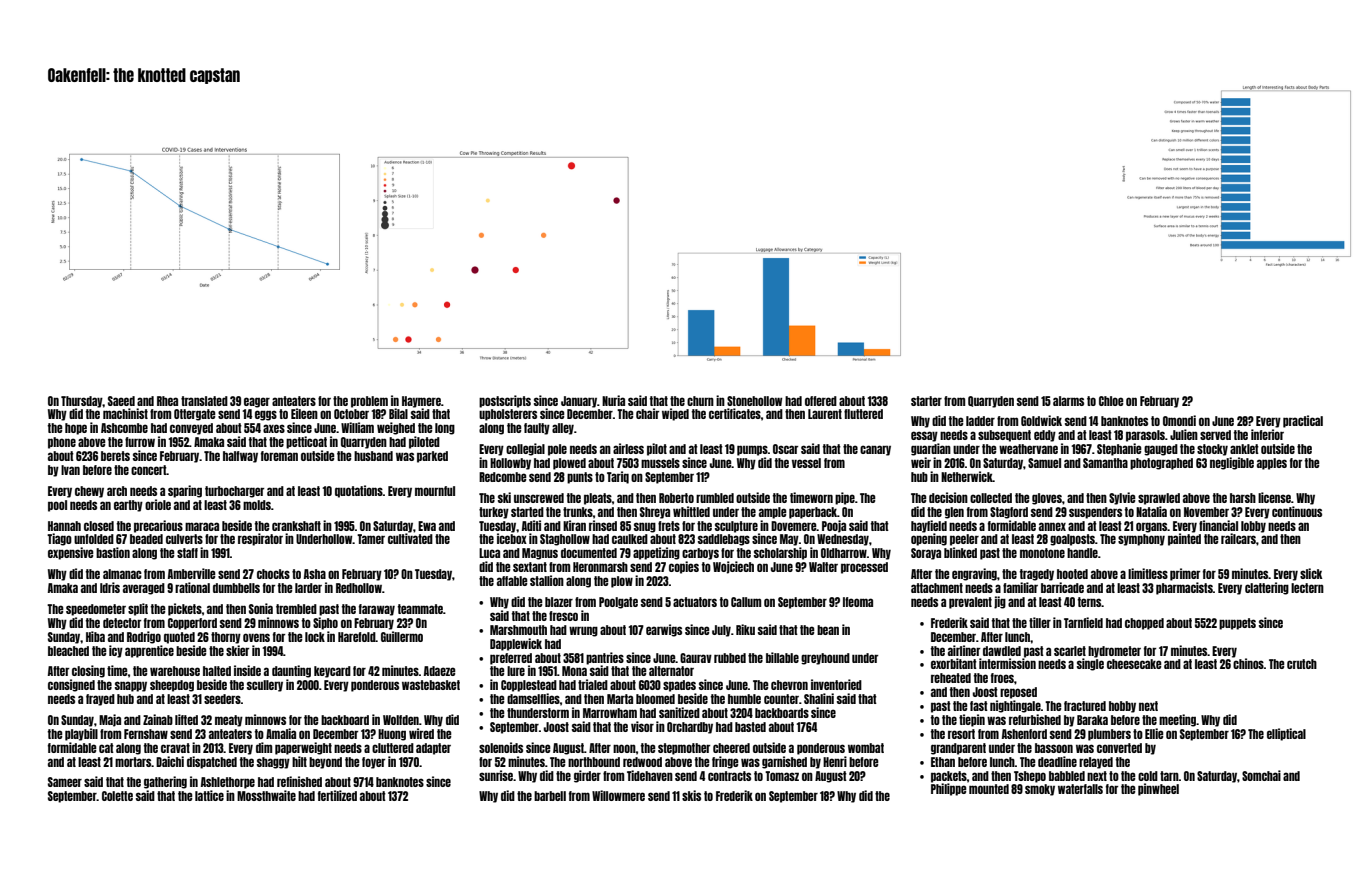  Describe the element at coordinates (274, 428) in the image. I see `axes` at that location.
